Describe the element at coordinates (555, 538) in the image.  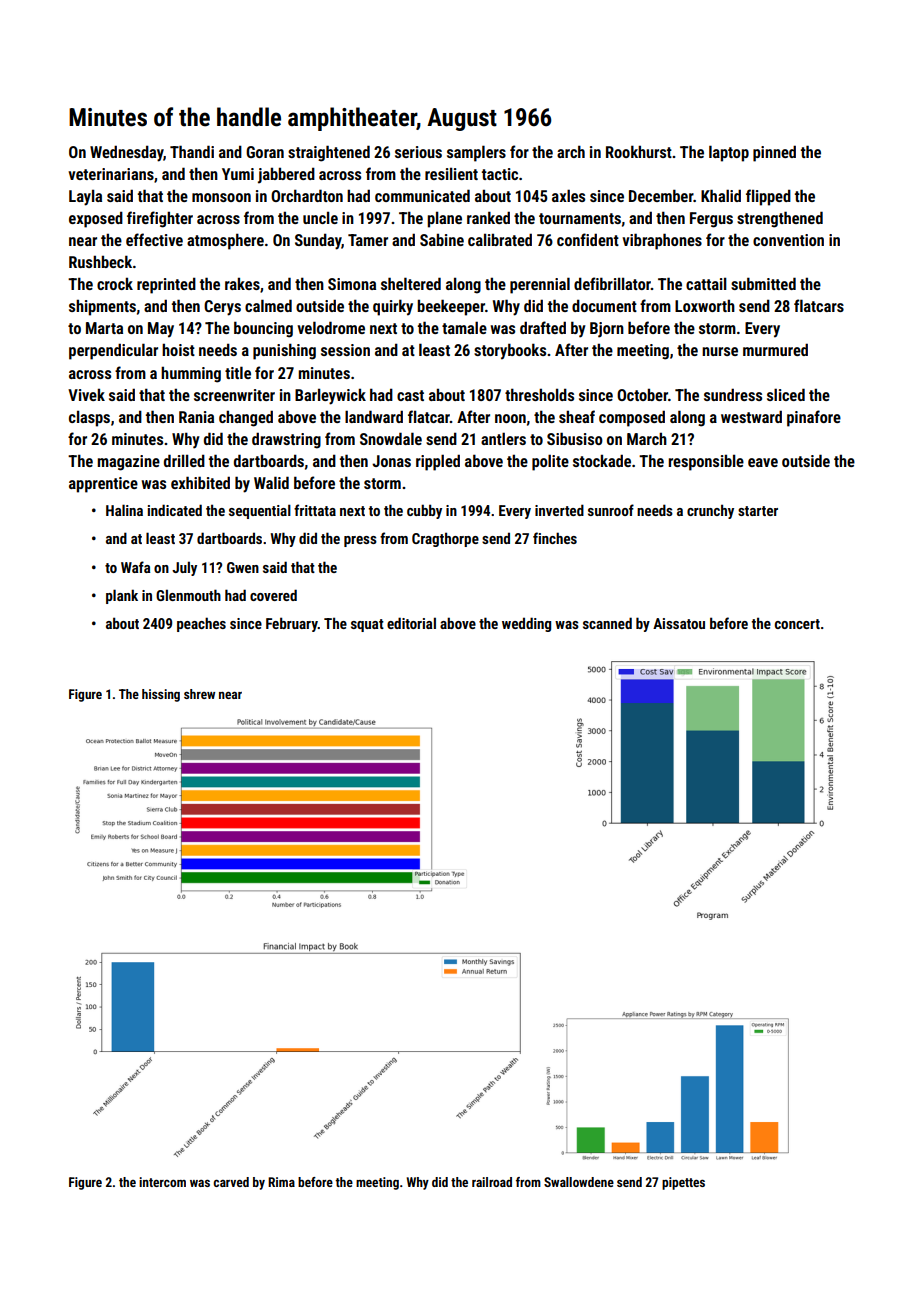
I see `finches` at that location.
